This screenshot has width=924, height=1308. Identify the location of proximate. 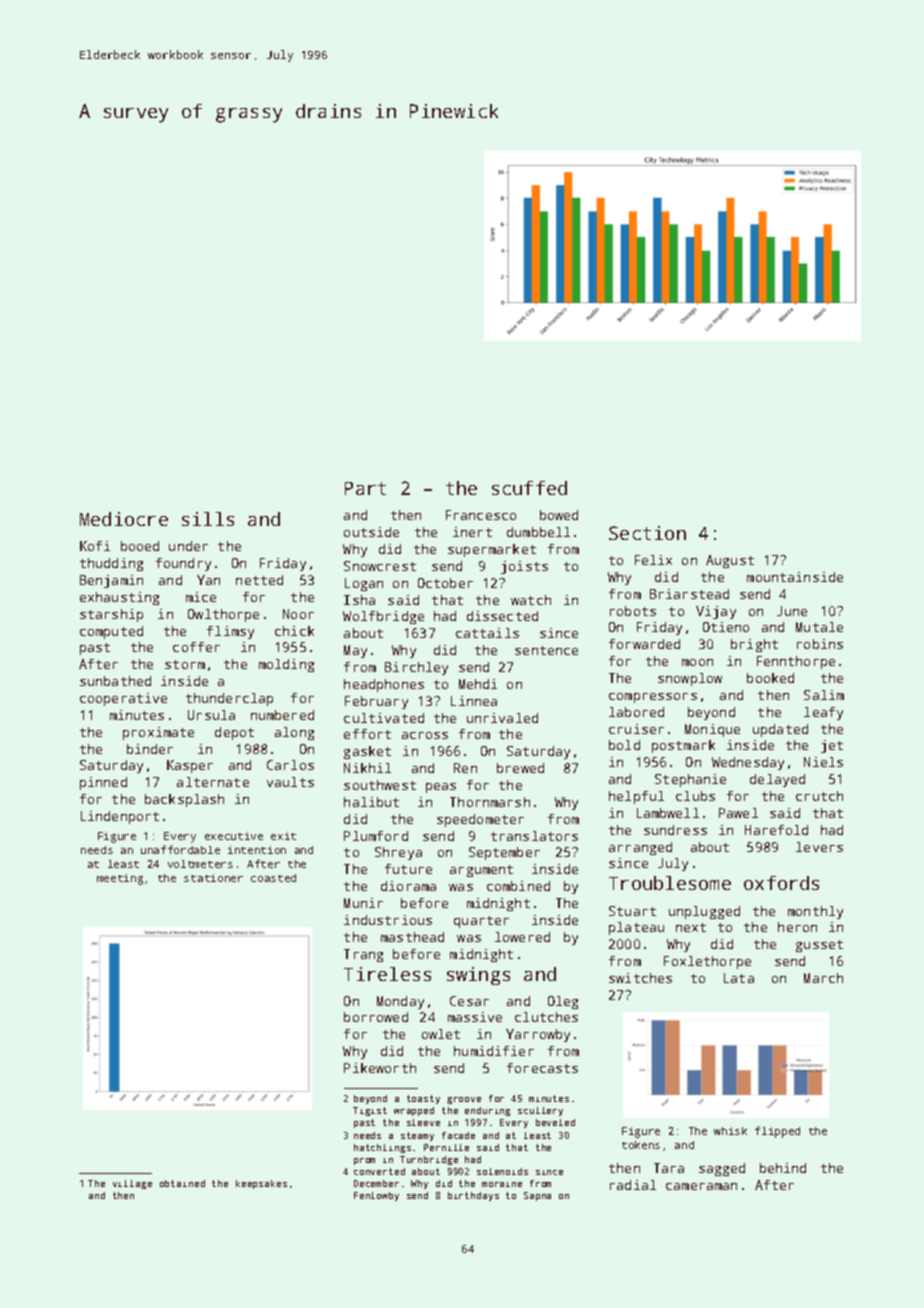
(158, 733).
